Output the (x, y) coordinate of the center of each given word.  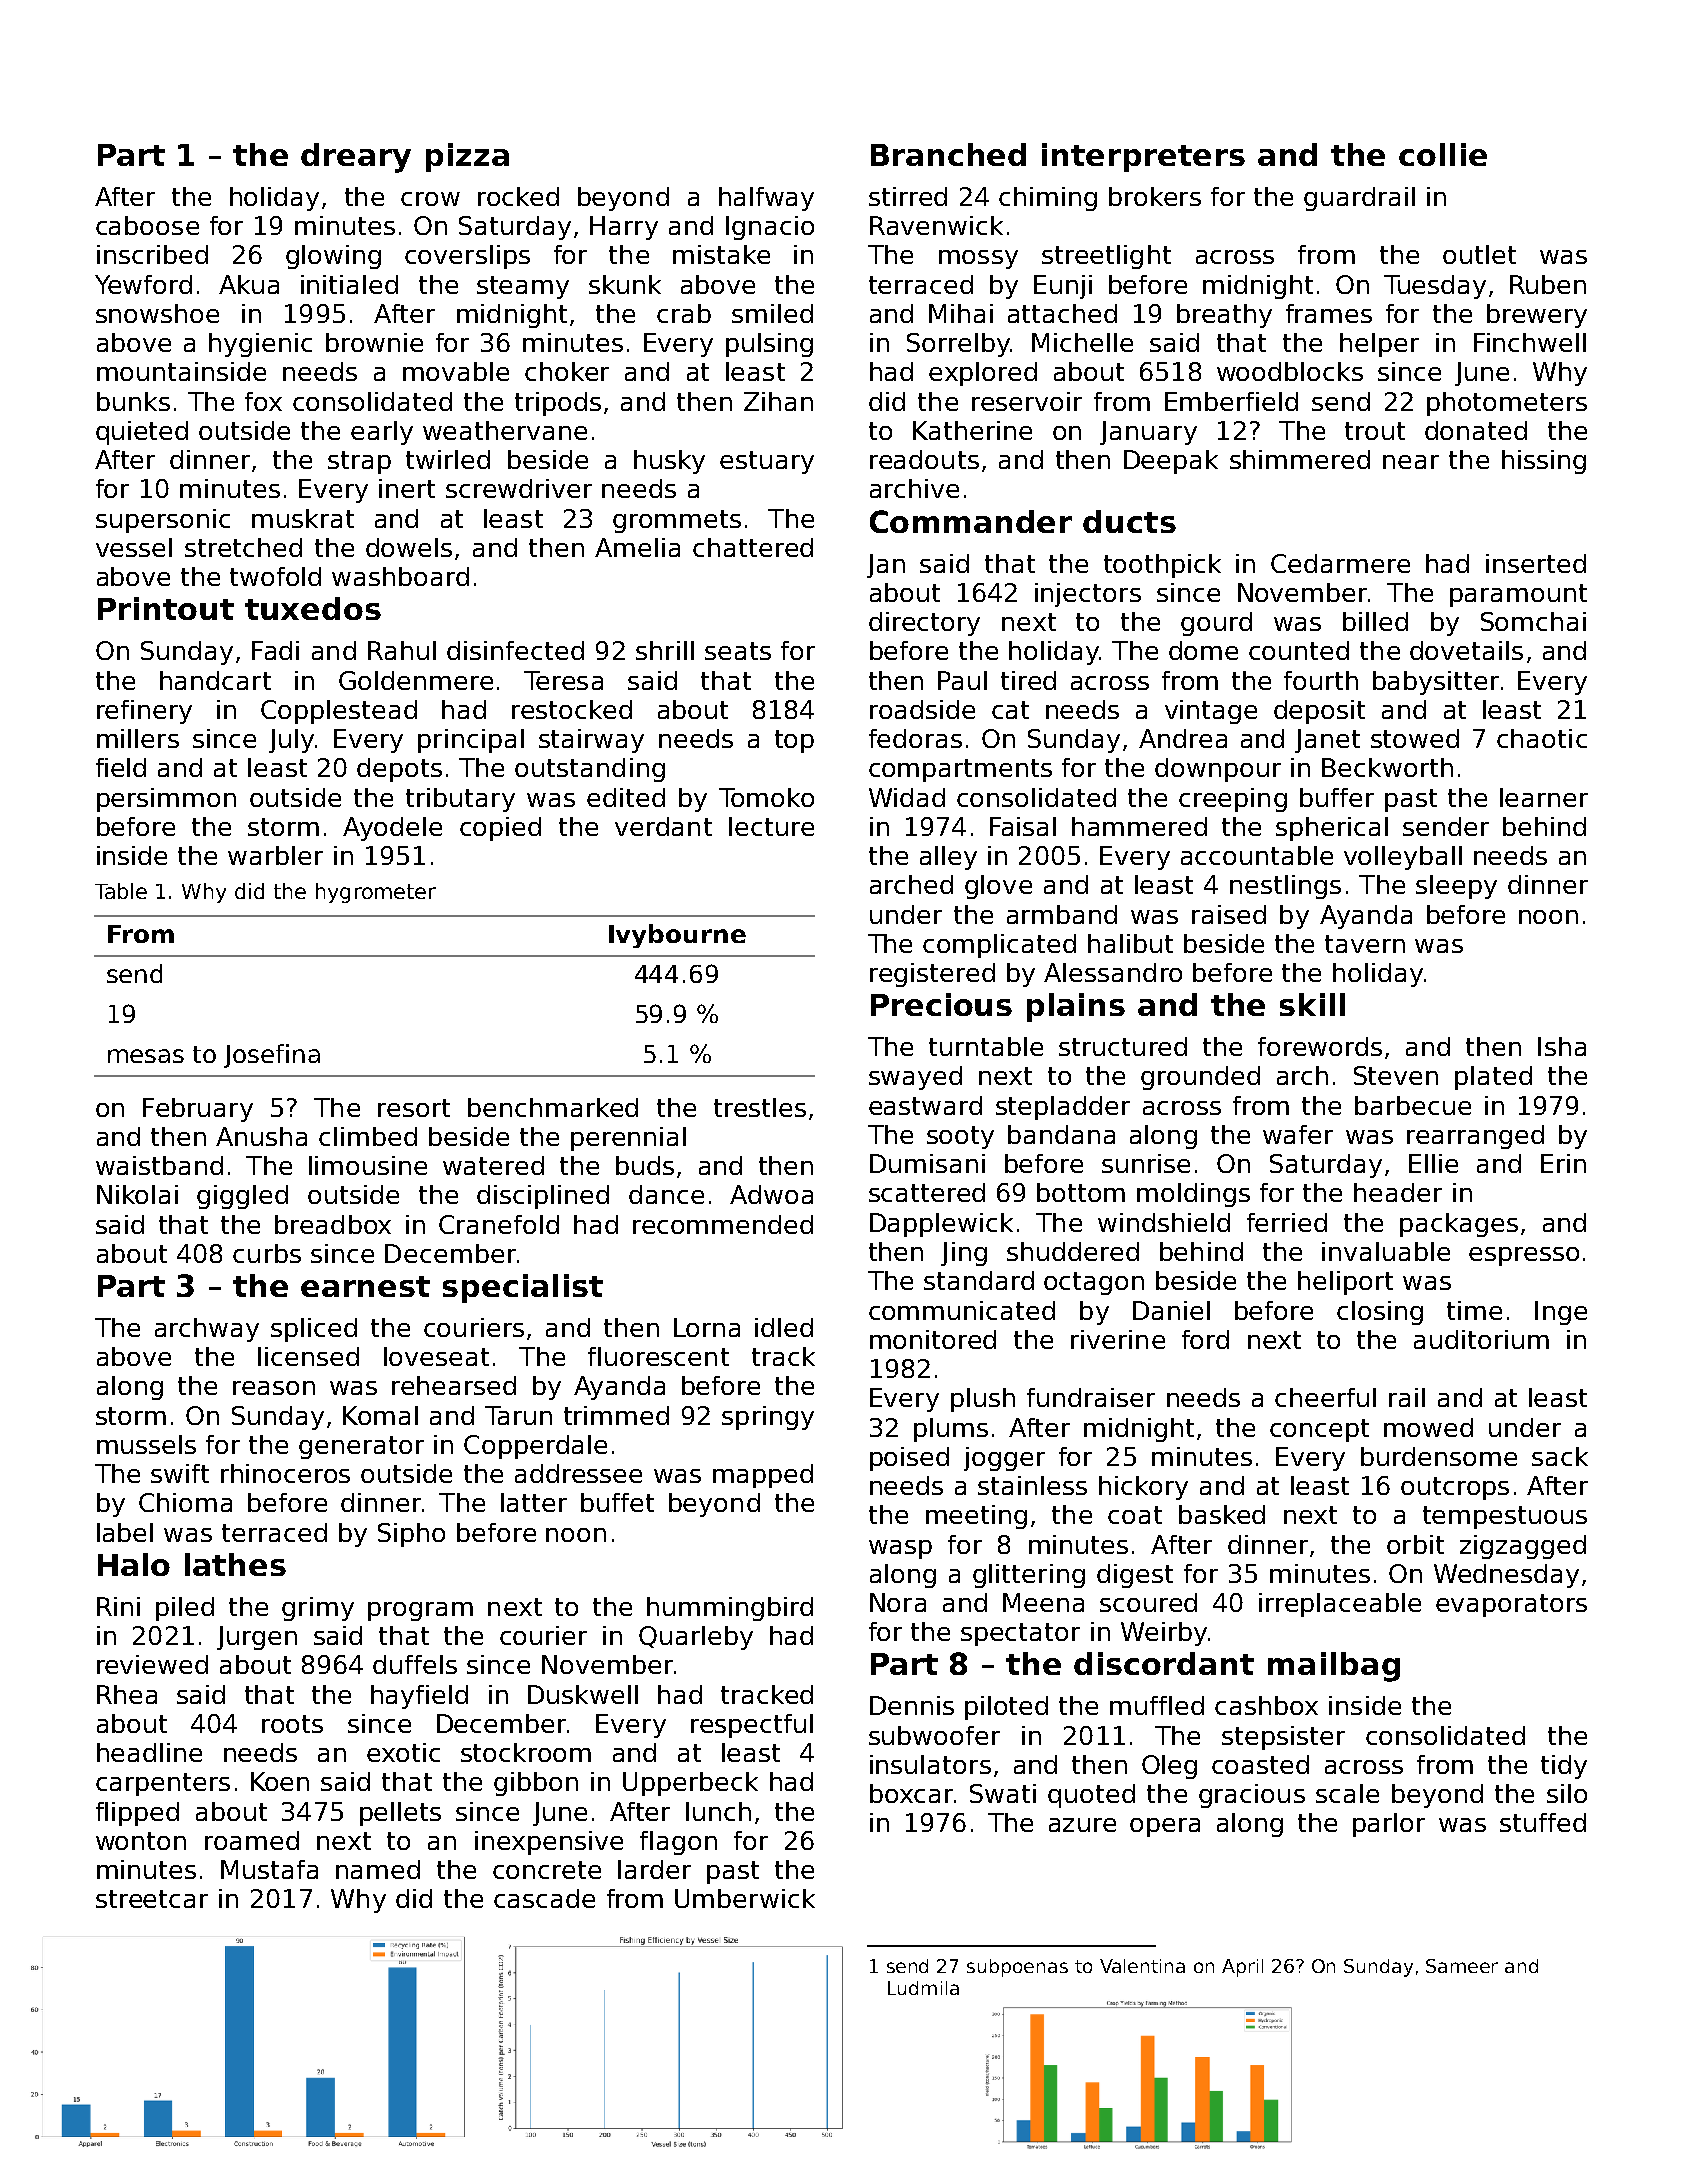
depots (399, 770)
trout (1375, 431)
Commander (971, 521)
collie (1443, 154)
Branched (948, 154)
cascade (544, 1898)
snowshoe (157, 313)
